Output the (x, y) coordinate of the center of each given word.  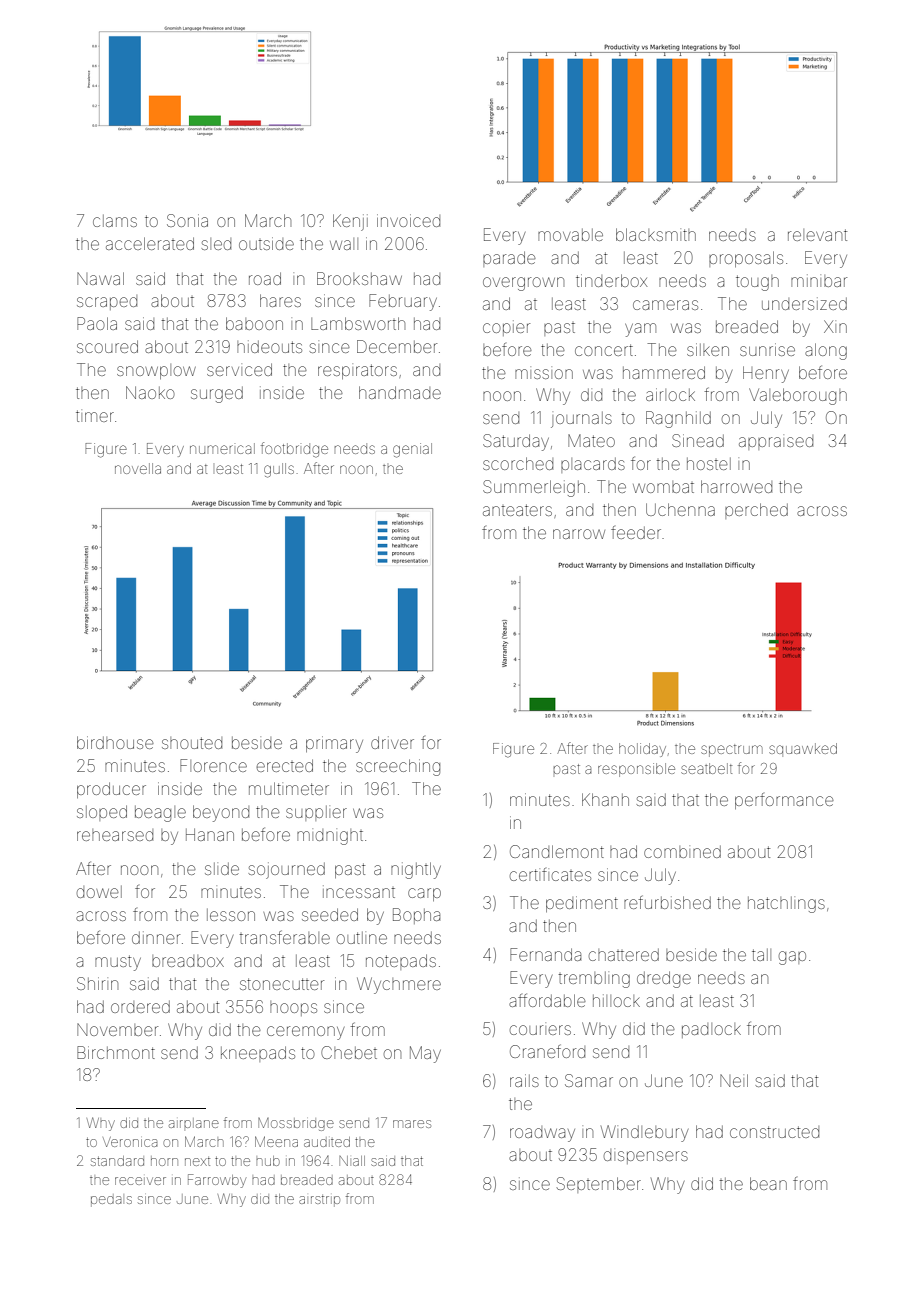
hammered (664, 372)
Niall (352, 1161)
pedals (111, 1201)
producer (111, 790)
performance (784, 801)
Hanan (210, 834)
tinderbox (611, 280)
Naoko (150, 392)
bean (768, 1183)
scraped (107, 302)
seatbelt (706, 768)
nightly (416, 870)
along (826, 351)
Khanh (605, 799)
